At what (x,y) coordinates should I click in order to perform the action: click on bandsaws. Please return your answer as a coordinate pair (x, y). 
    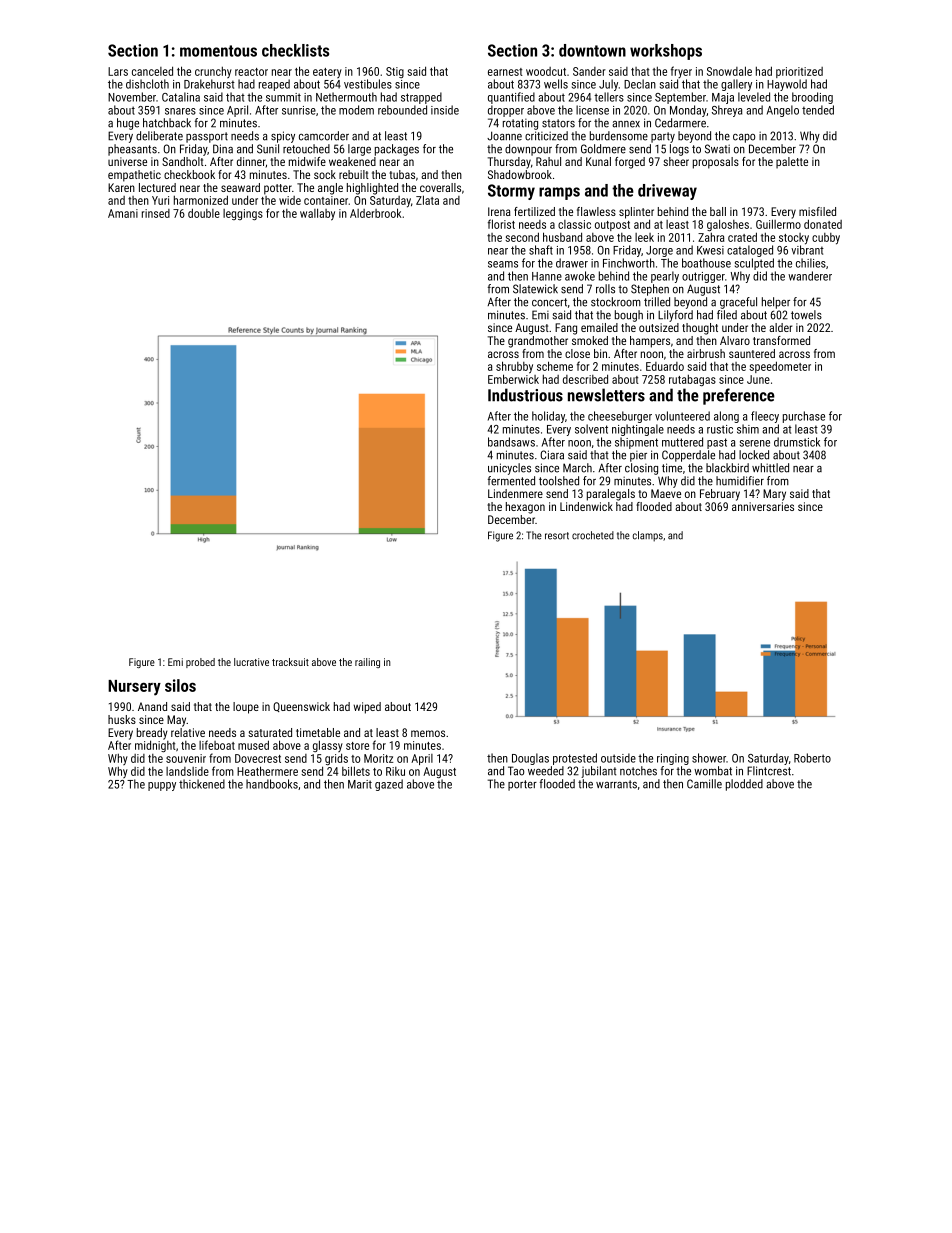
    Looking at the image, I should click on (511, 442).
